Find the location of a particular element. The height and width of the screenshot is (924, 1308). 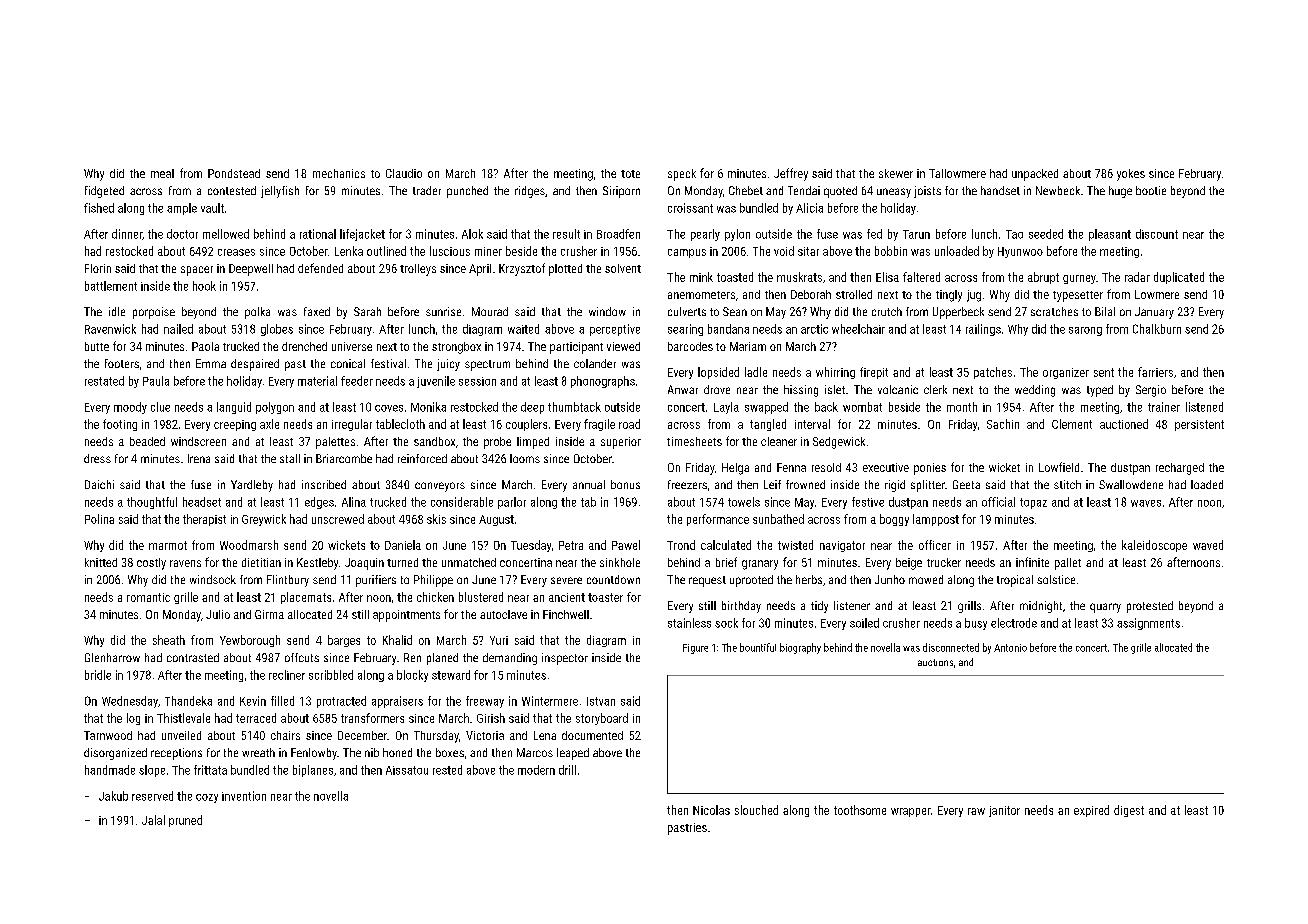

huge is located at coordinates (1120, 192).
